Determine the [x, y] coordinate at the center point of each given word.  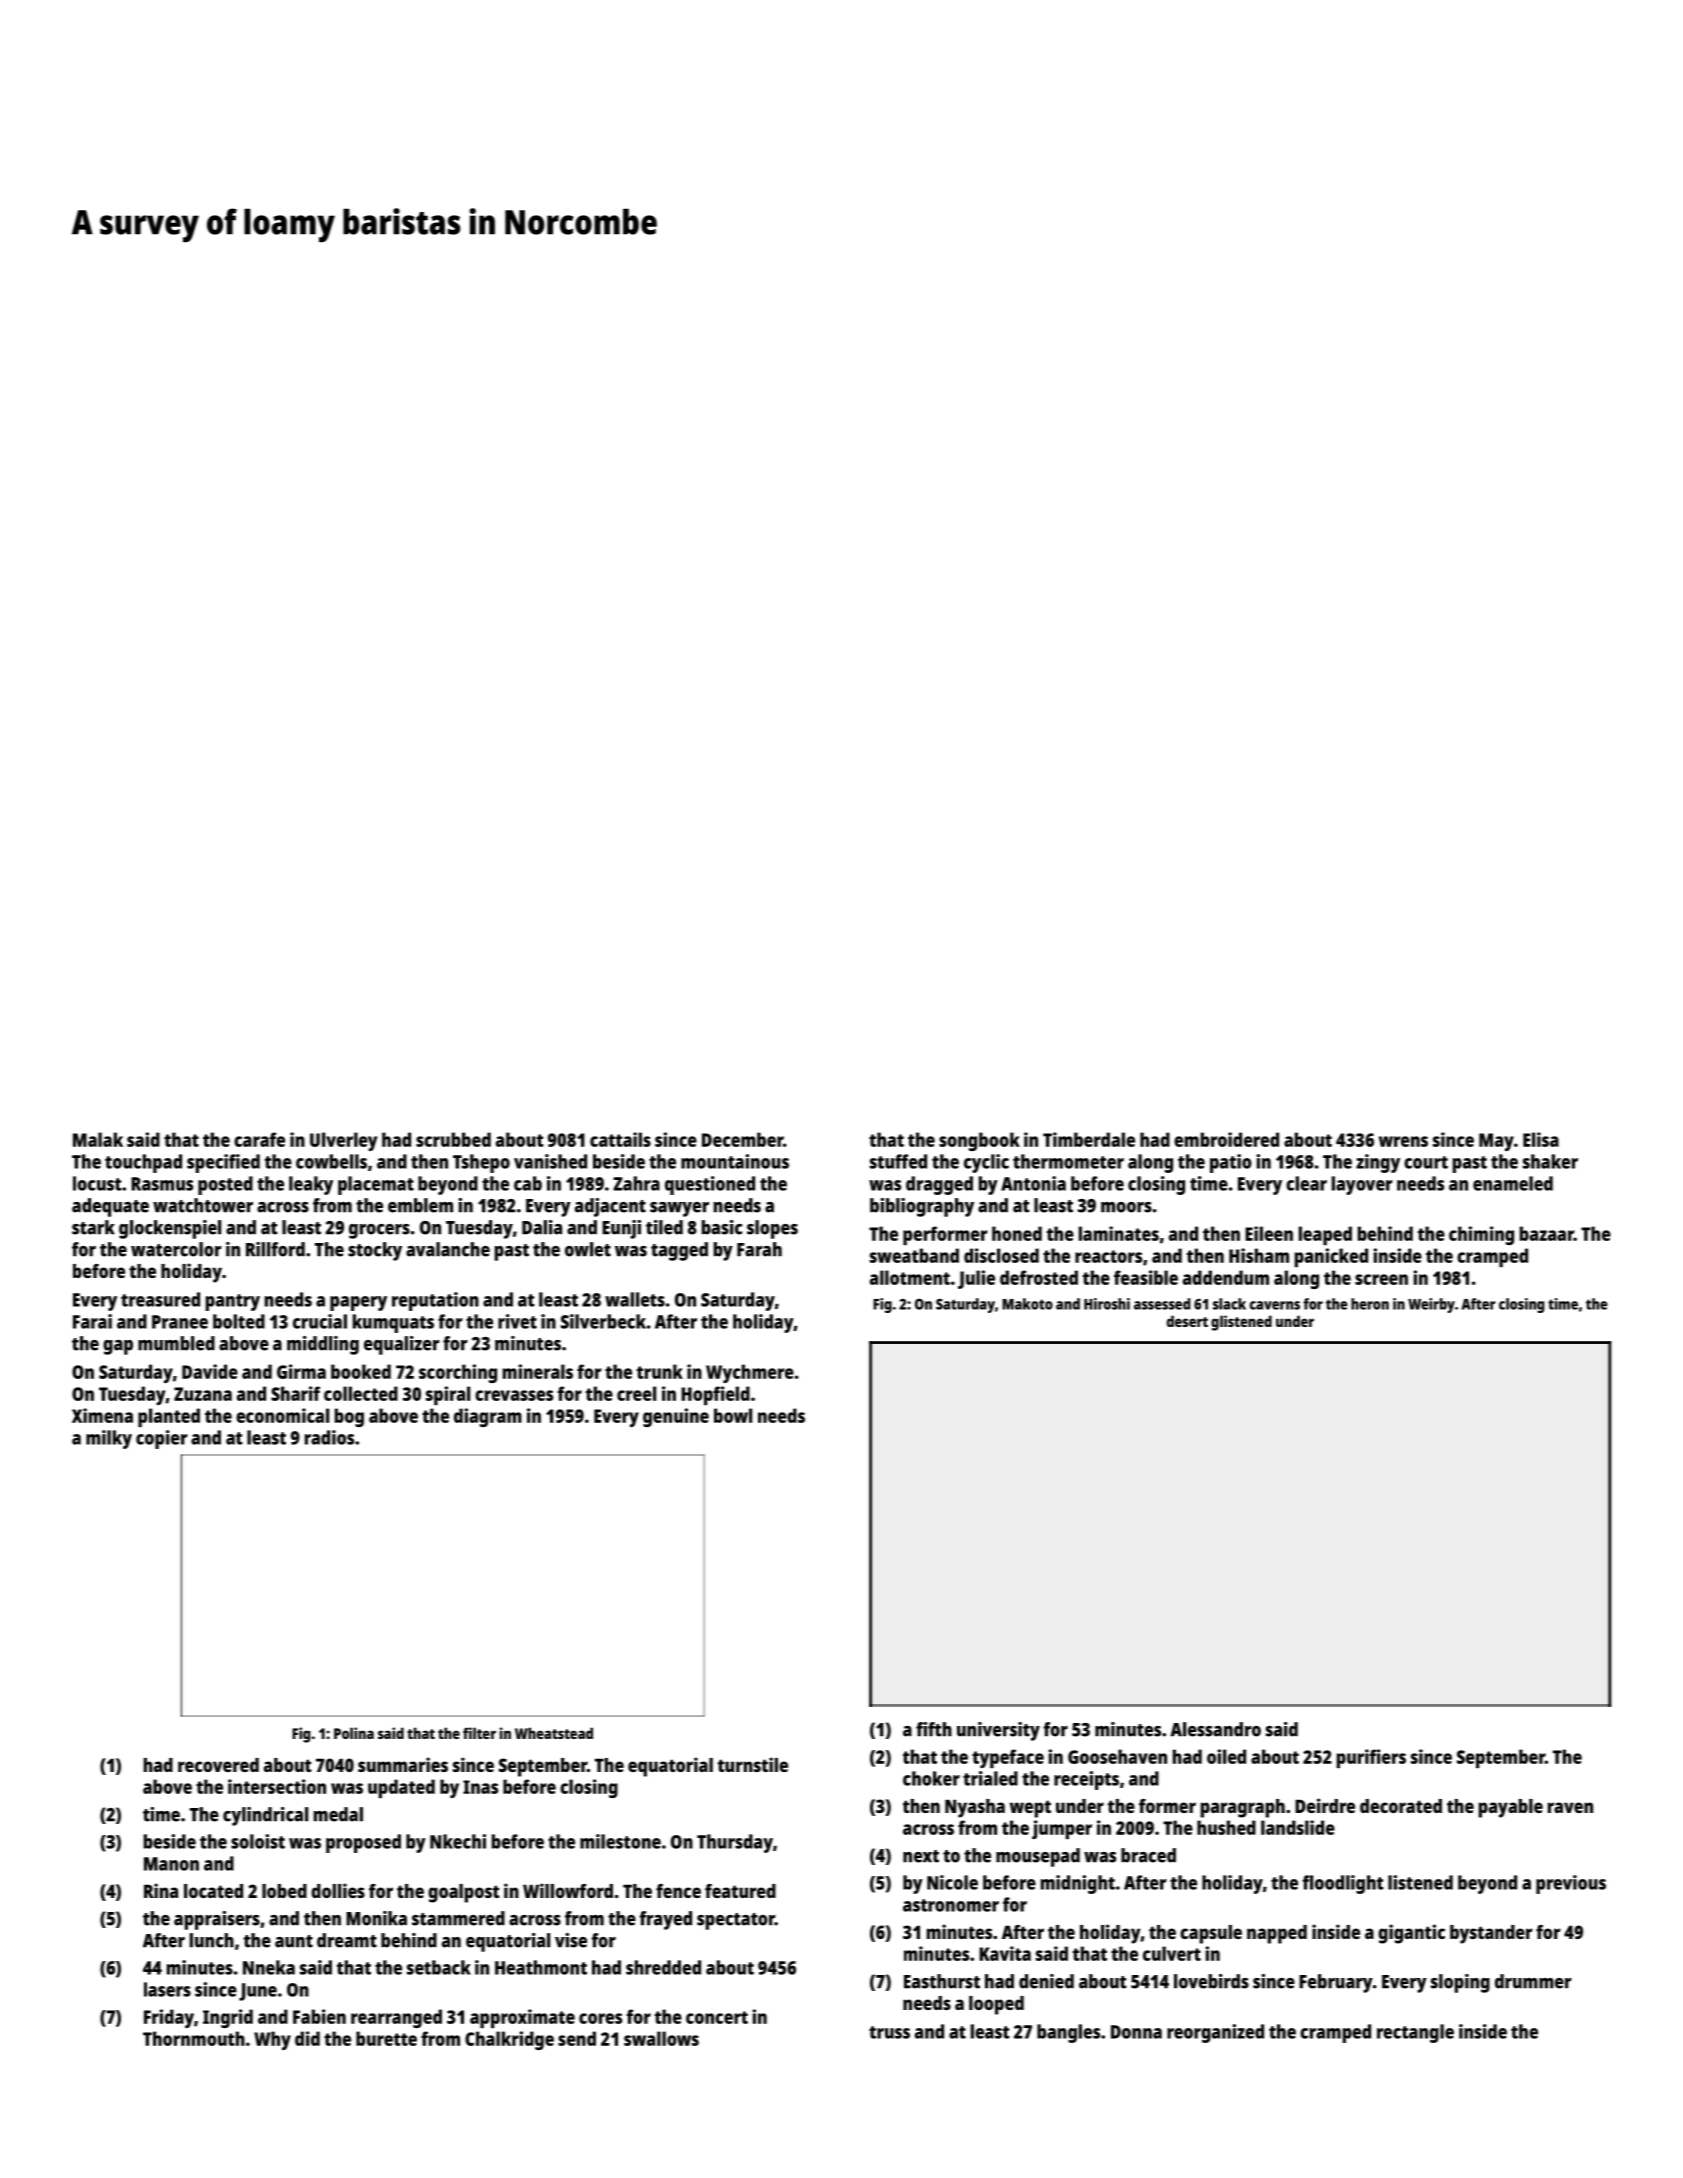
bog [349, 1417]
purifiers [1371, 1758]
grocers [379, 1231]
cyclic [986, 1163]
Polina [354, 1733]
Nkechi [458, 1841]
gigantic [1411, 1934]
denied [1046, 1981]
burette [386, 2038]
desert [1187, 1321]
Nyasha [975, 1808]
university [998, 1731]
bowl [733, 1415]
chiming [1481, 1235]
